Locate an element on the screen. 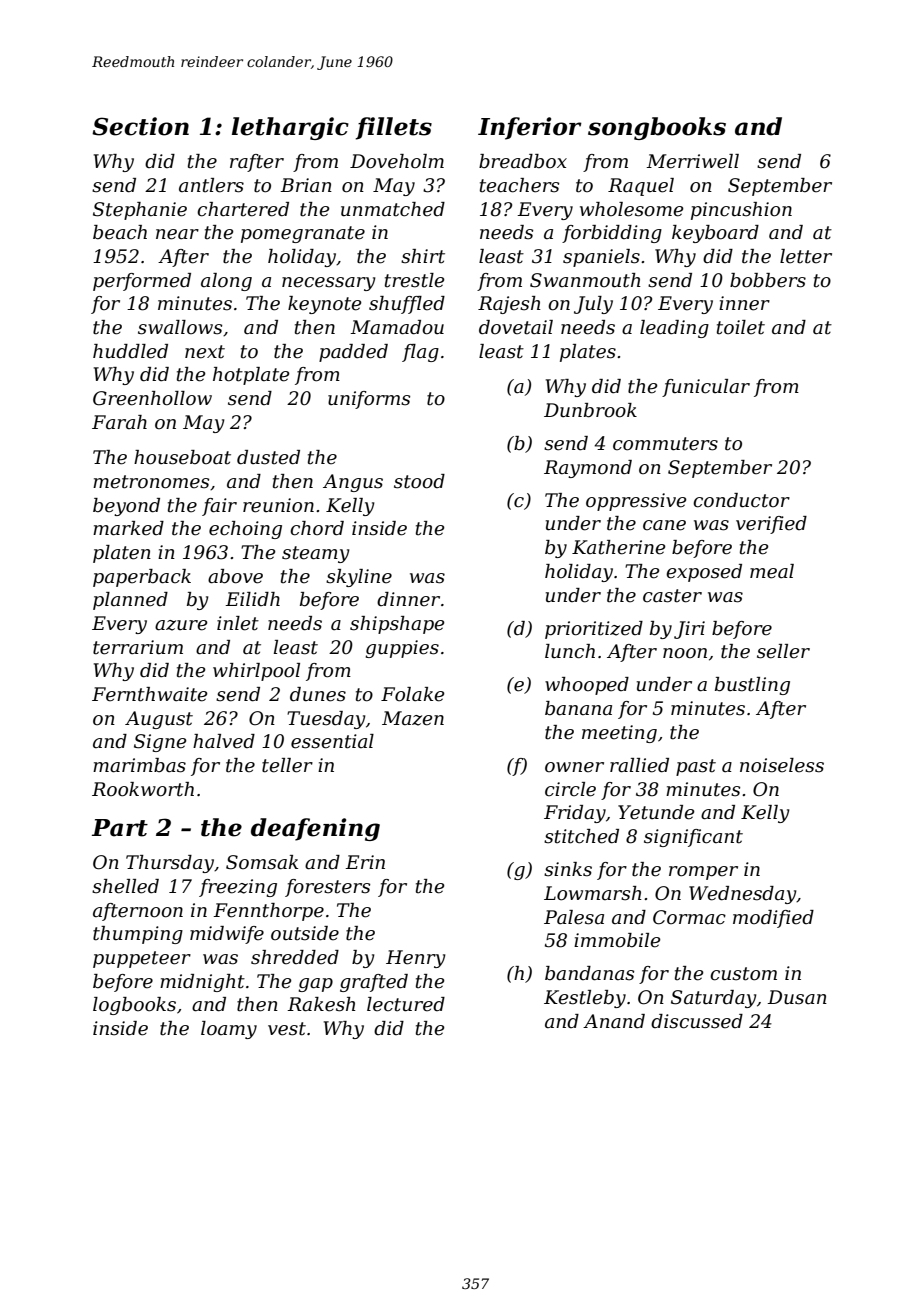 Image resolution: width=924 pixels, height=1308 pixels. Inferior is located at coordinates (530, 128).
